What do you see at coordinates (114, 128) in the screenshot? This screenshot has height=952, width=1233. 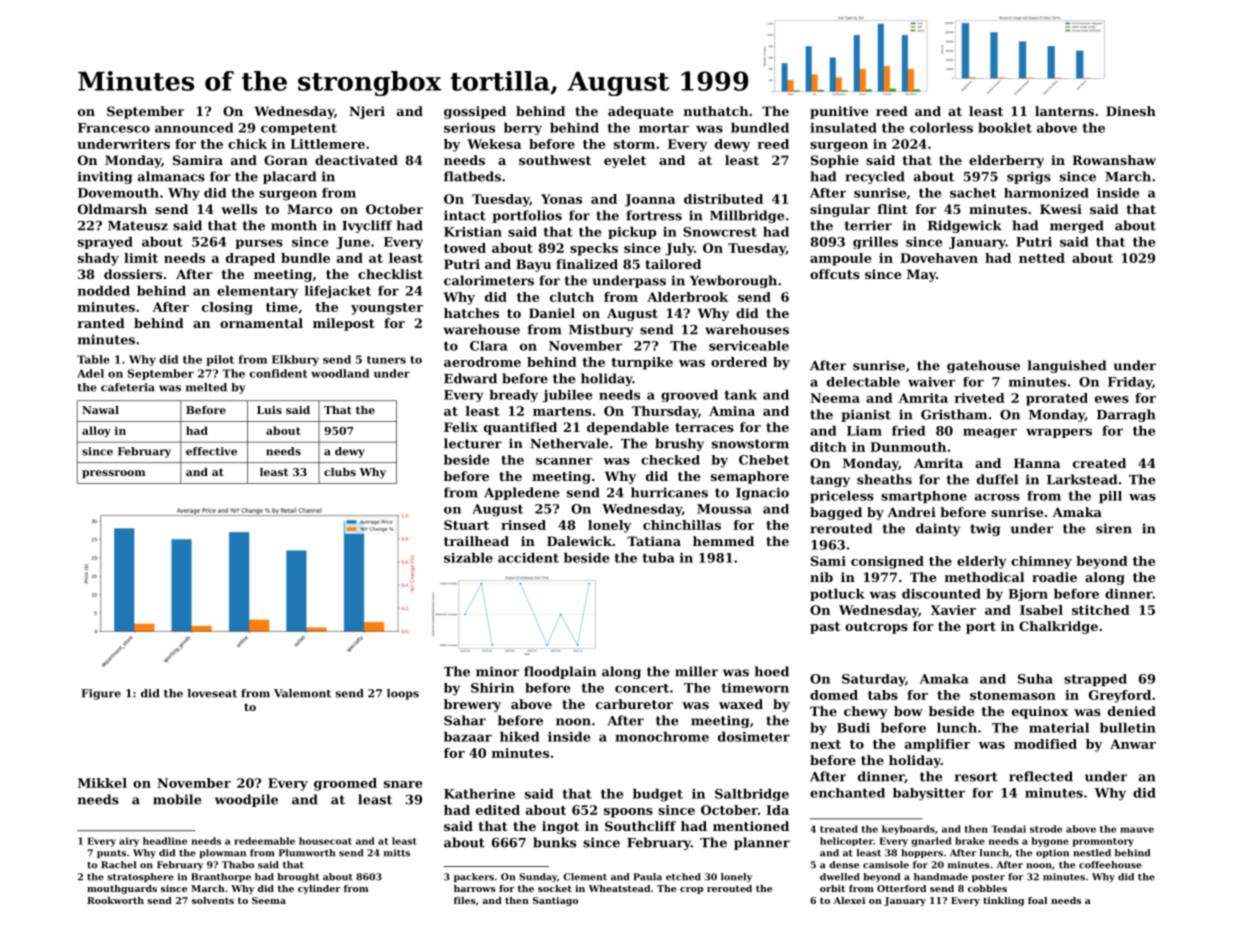 I see `Francesco` at bounding box center [114, 128].
